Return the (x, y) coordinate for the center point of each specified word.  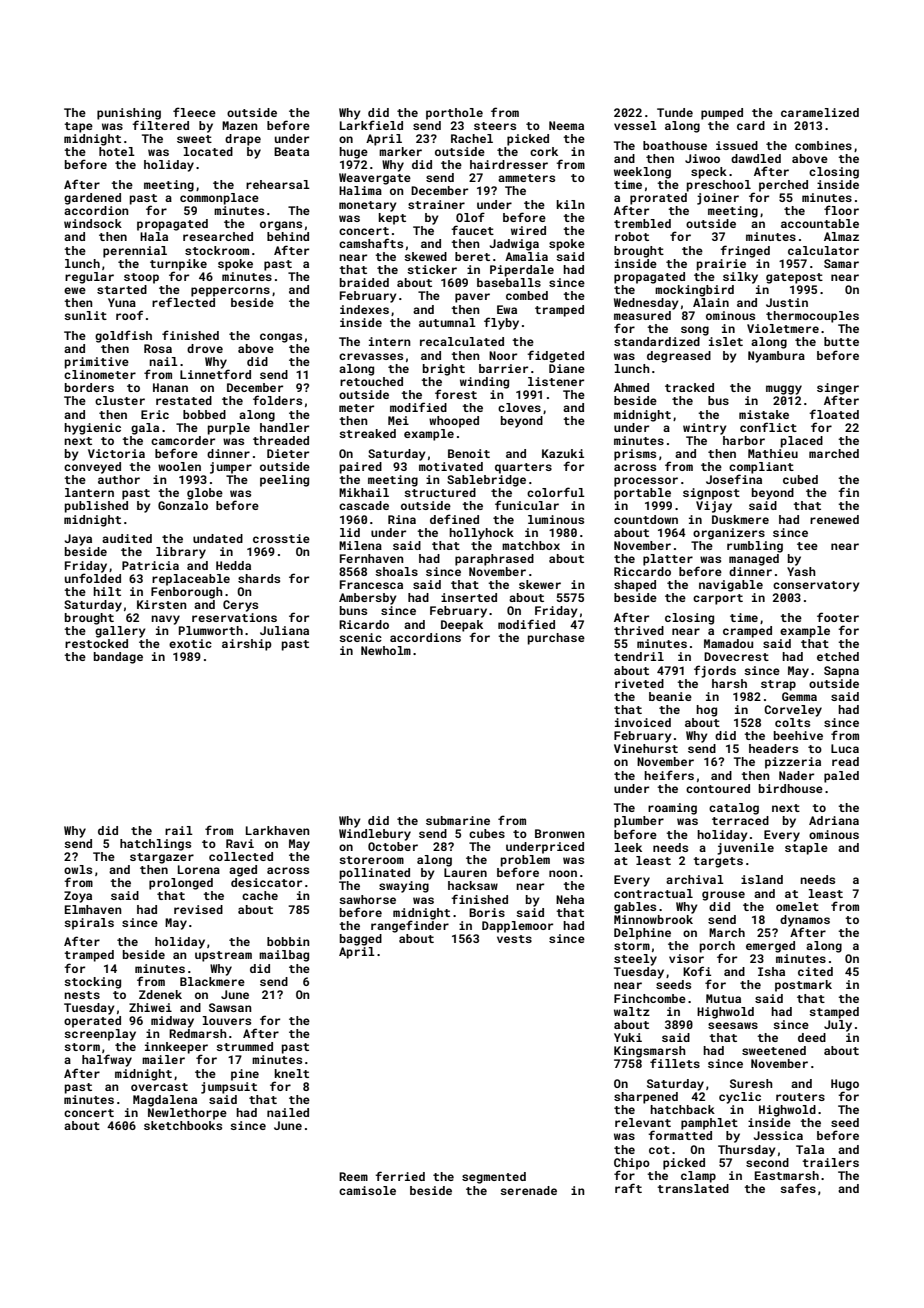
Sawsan (230, 1007)
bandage (118, 658)
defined (454, 519)
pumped (722, 114)
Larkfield (371, 125)
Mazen (240, 125)
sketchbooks (183, 1125)
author (119, 479)
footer (838, 617)
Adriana (834, 820)
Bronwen (560, 833)
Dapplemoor (517, 927)
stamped (834, 1013)
